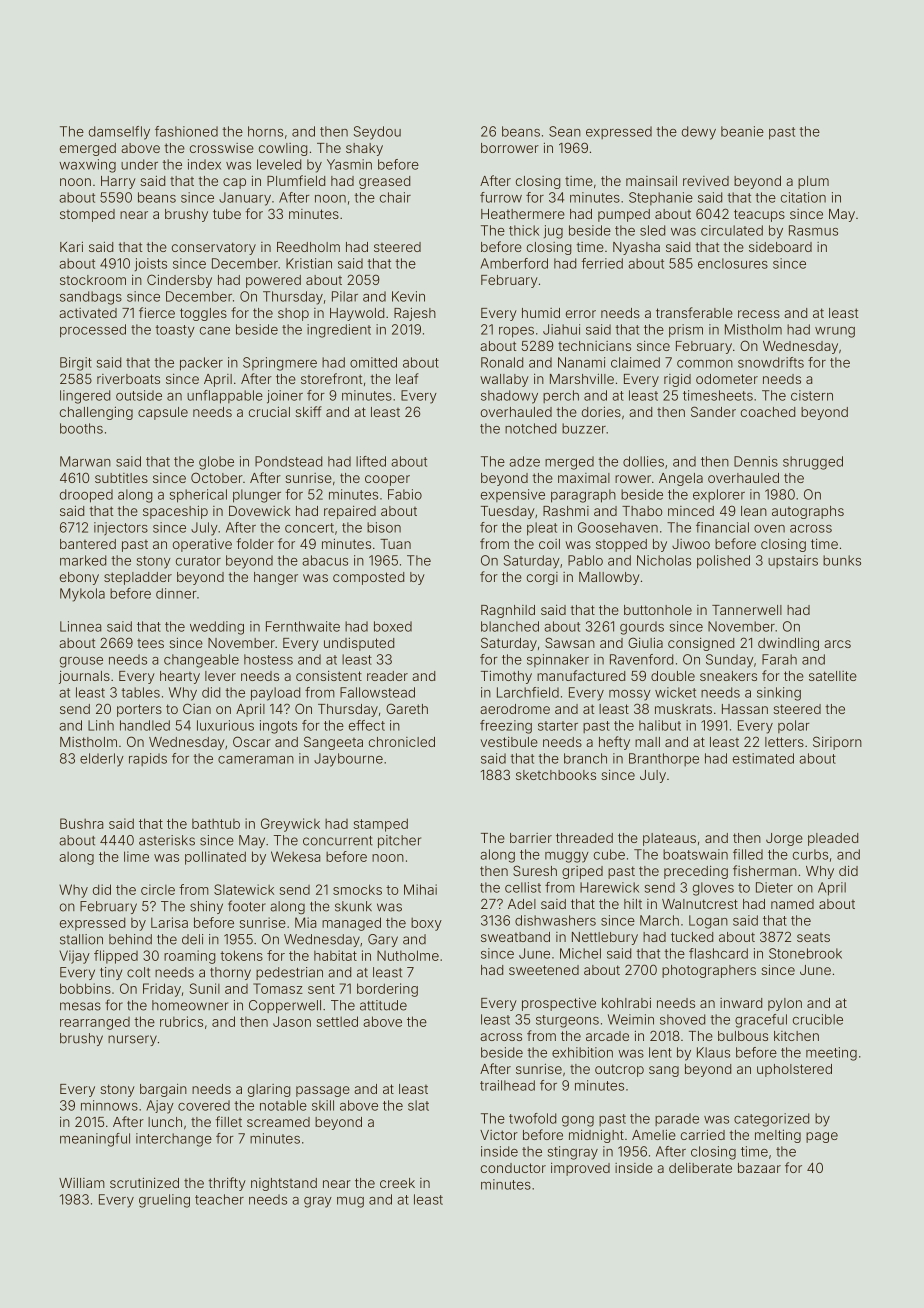  Describe the element at coordinates (278, 727) in the screenshot. I see `ingots` at that location.
